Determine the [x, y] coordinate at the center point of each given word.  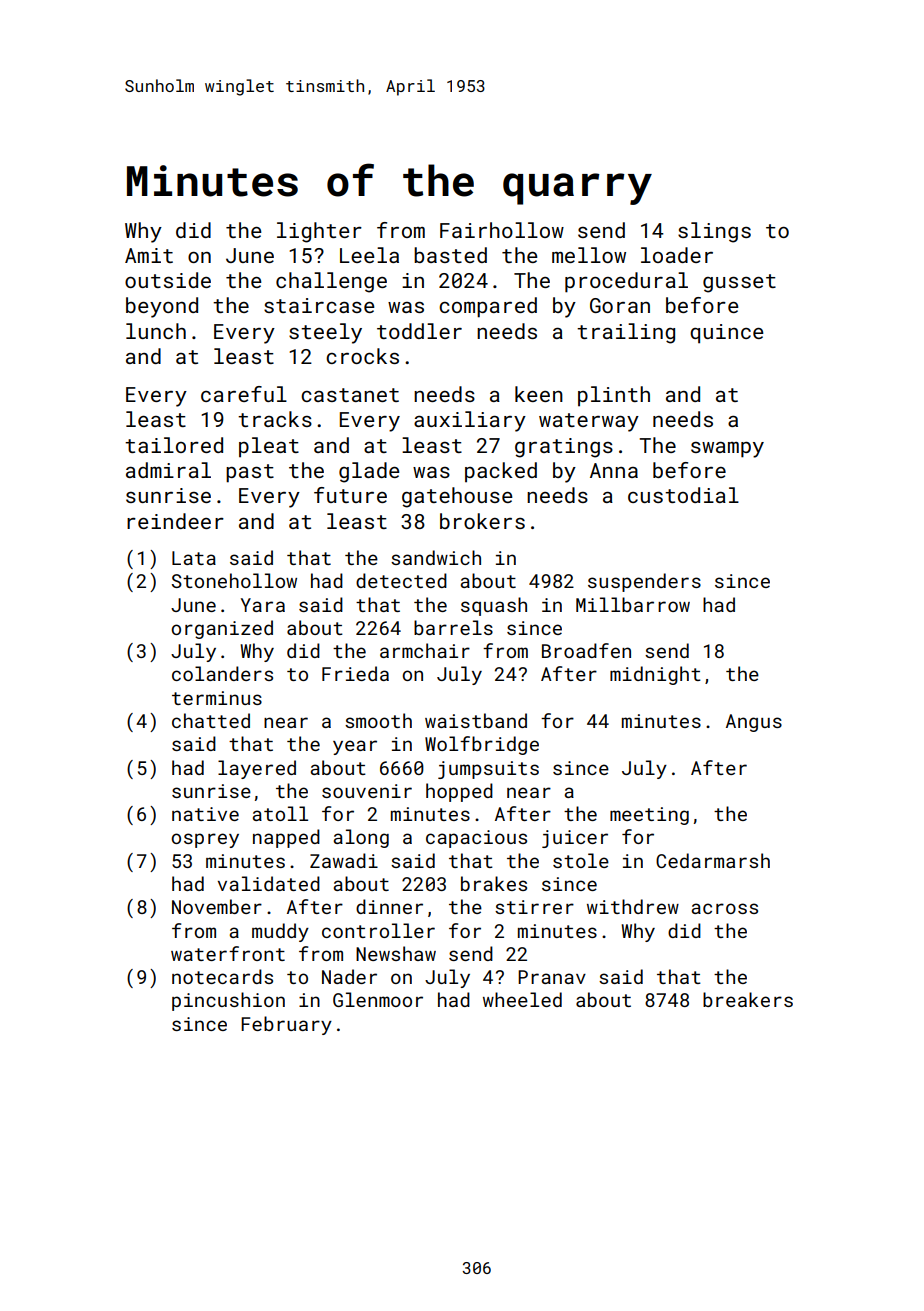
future [350, 495]
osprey [205, 840]
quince [727, 334]
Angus [754, 723]
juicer [575, 839]
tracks [275, 419]
